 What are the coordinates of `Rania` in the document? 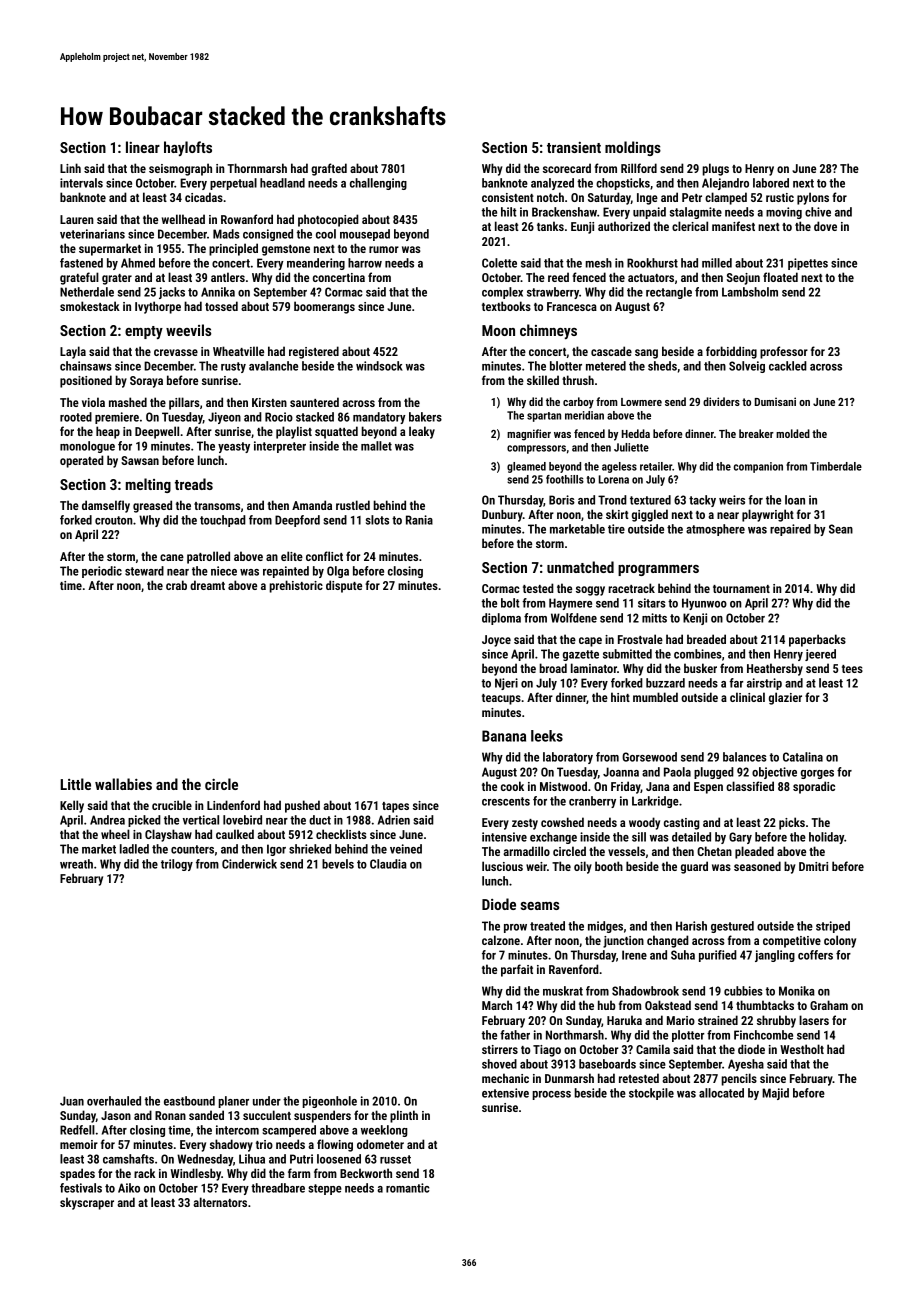 It's located at (419, 520).
